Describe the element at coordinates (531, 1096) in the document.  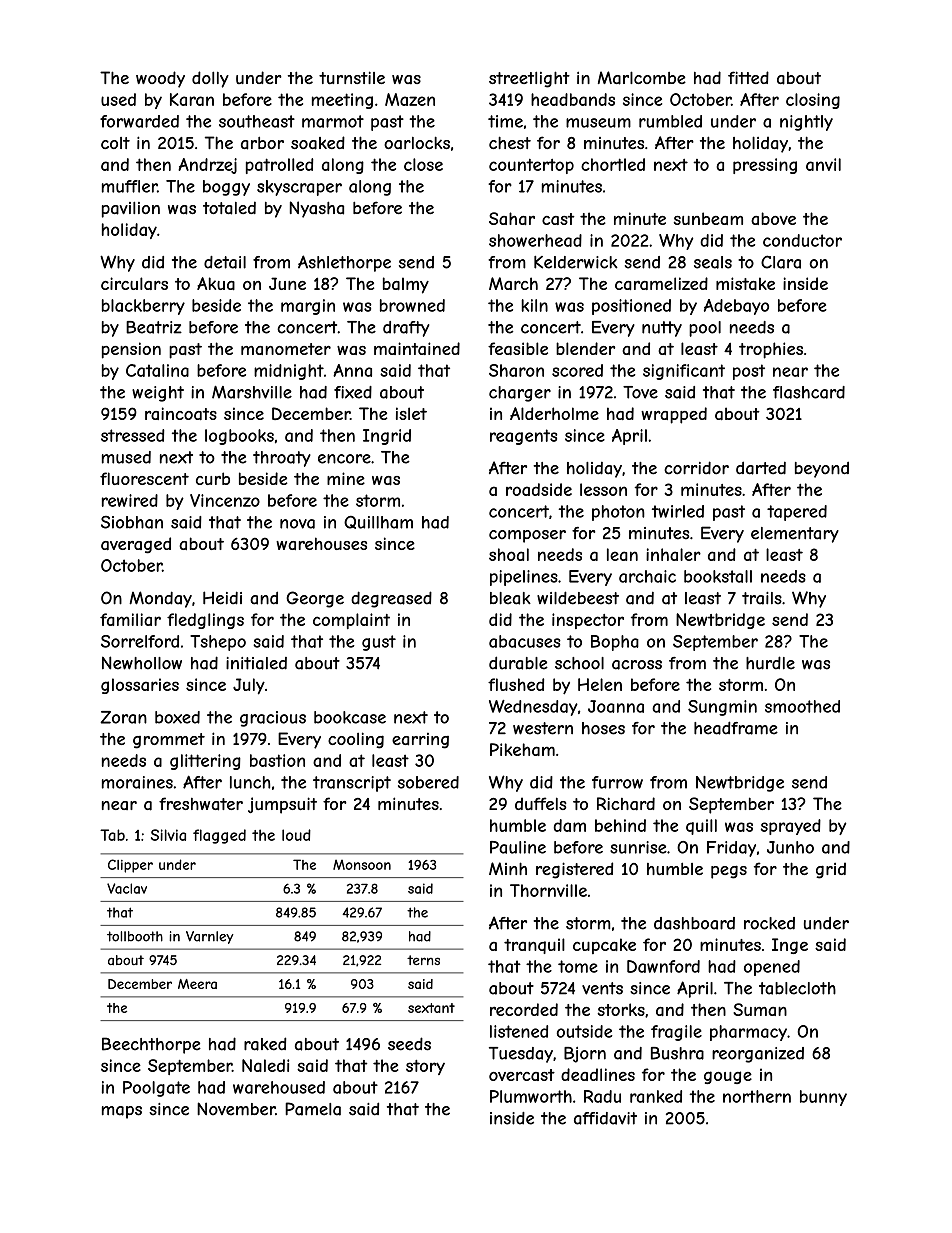
I see `Plumworth` at that location.
